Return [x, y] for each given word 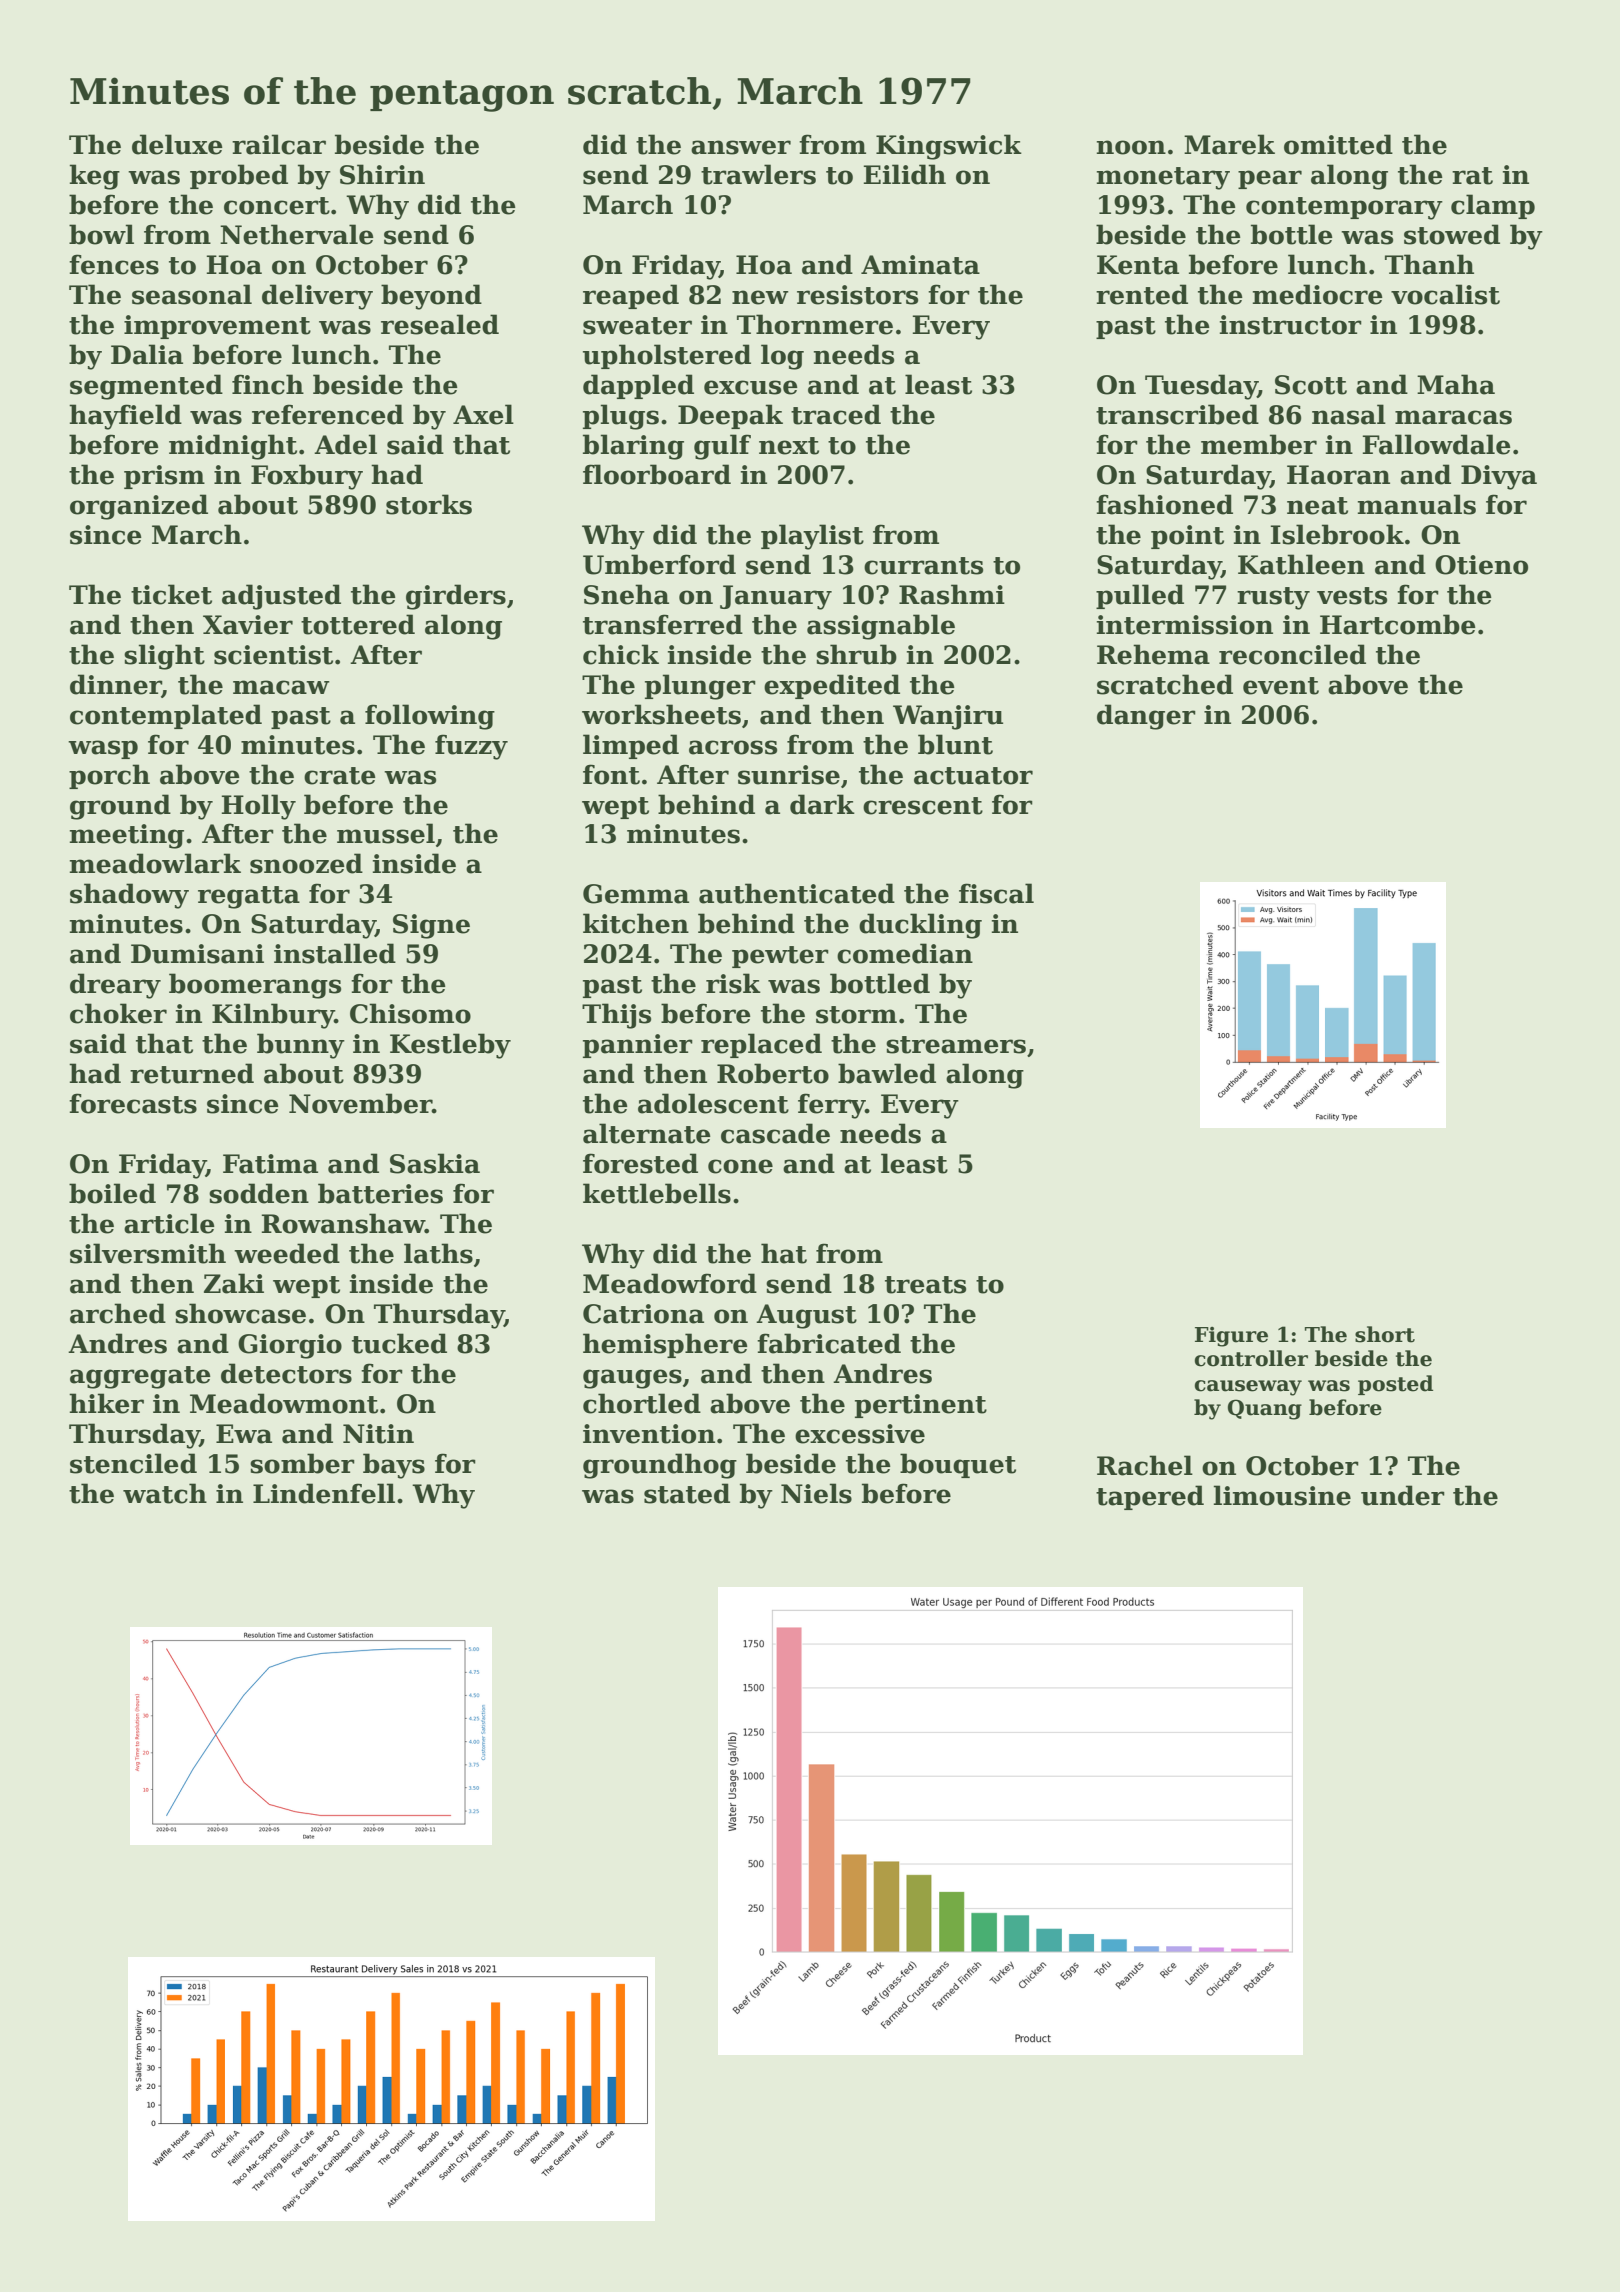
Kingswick [949, 147]
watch [165, 1493]
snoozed [306, 863]
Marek [1229, 144]
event [1281, 686]
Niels [816, 1493]
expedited [832, 686]
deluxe [177, 144]
